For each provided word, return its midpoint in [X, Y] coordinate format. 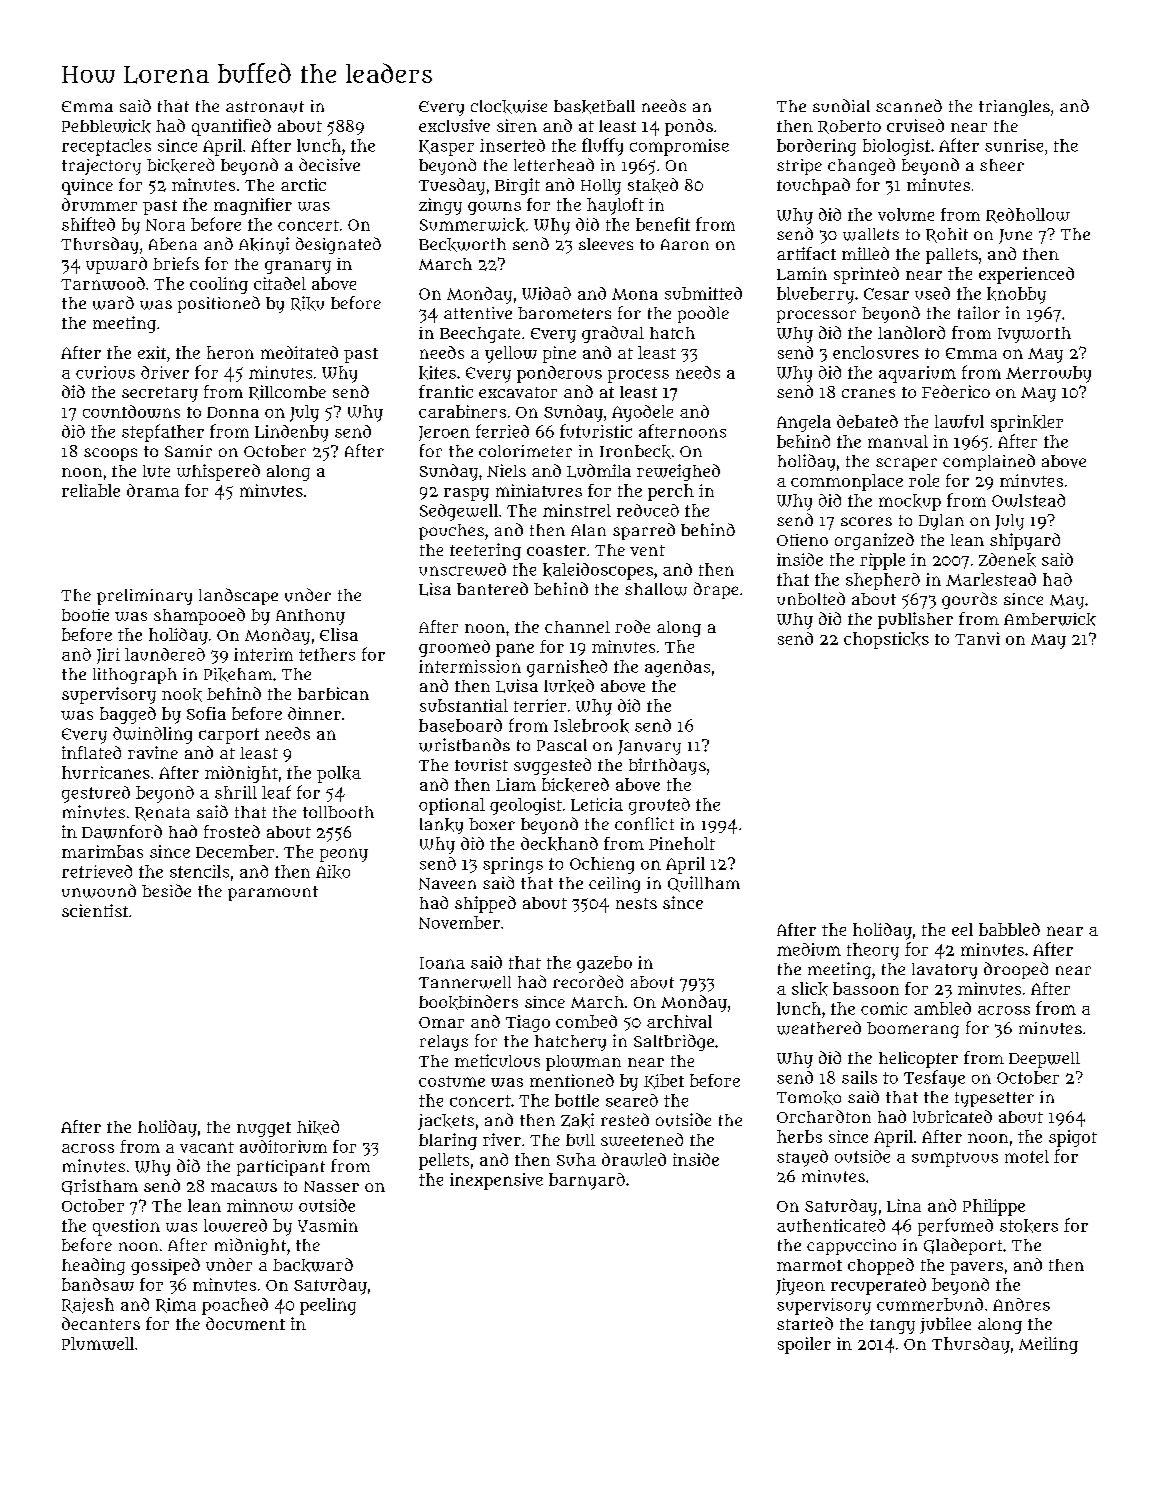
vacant [207, 1147]
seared [632, 1100]
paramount [273, 893]
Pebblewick [106, 126]
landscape [238, 596]
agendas [677, 668]
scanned [909, 105]
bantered [492, 588]
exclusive [454, 125]
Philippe [994, 1207]
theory [873, 951]
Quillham [704, 884]
